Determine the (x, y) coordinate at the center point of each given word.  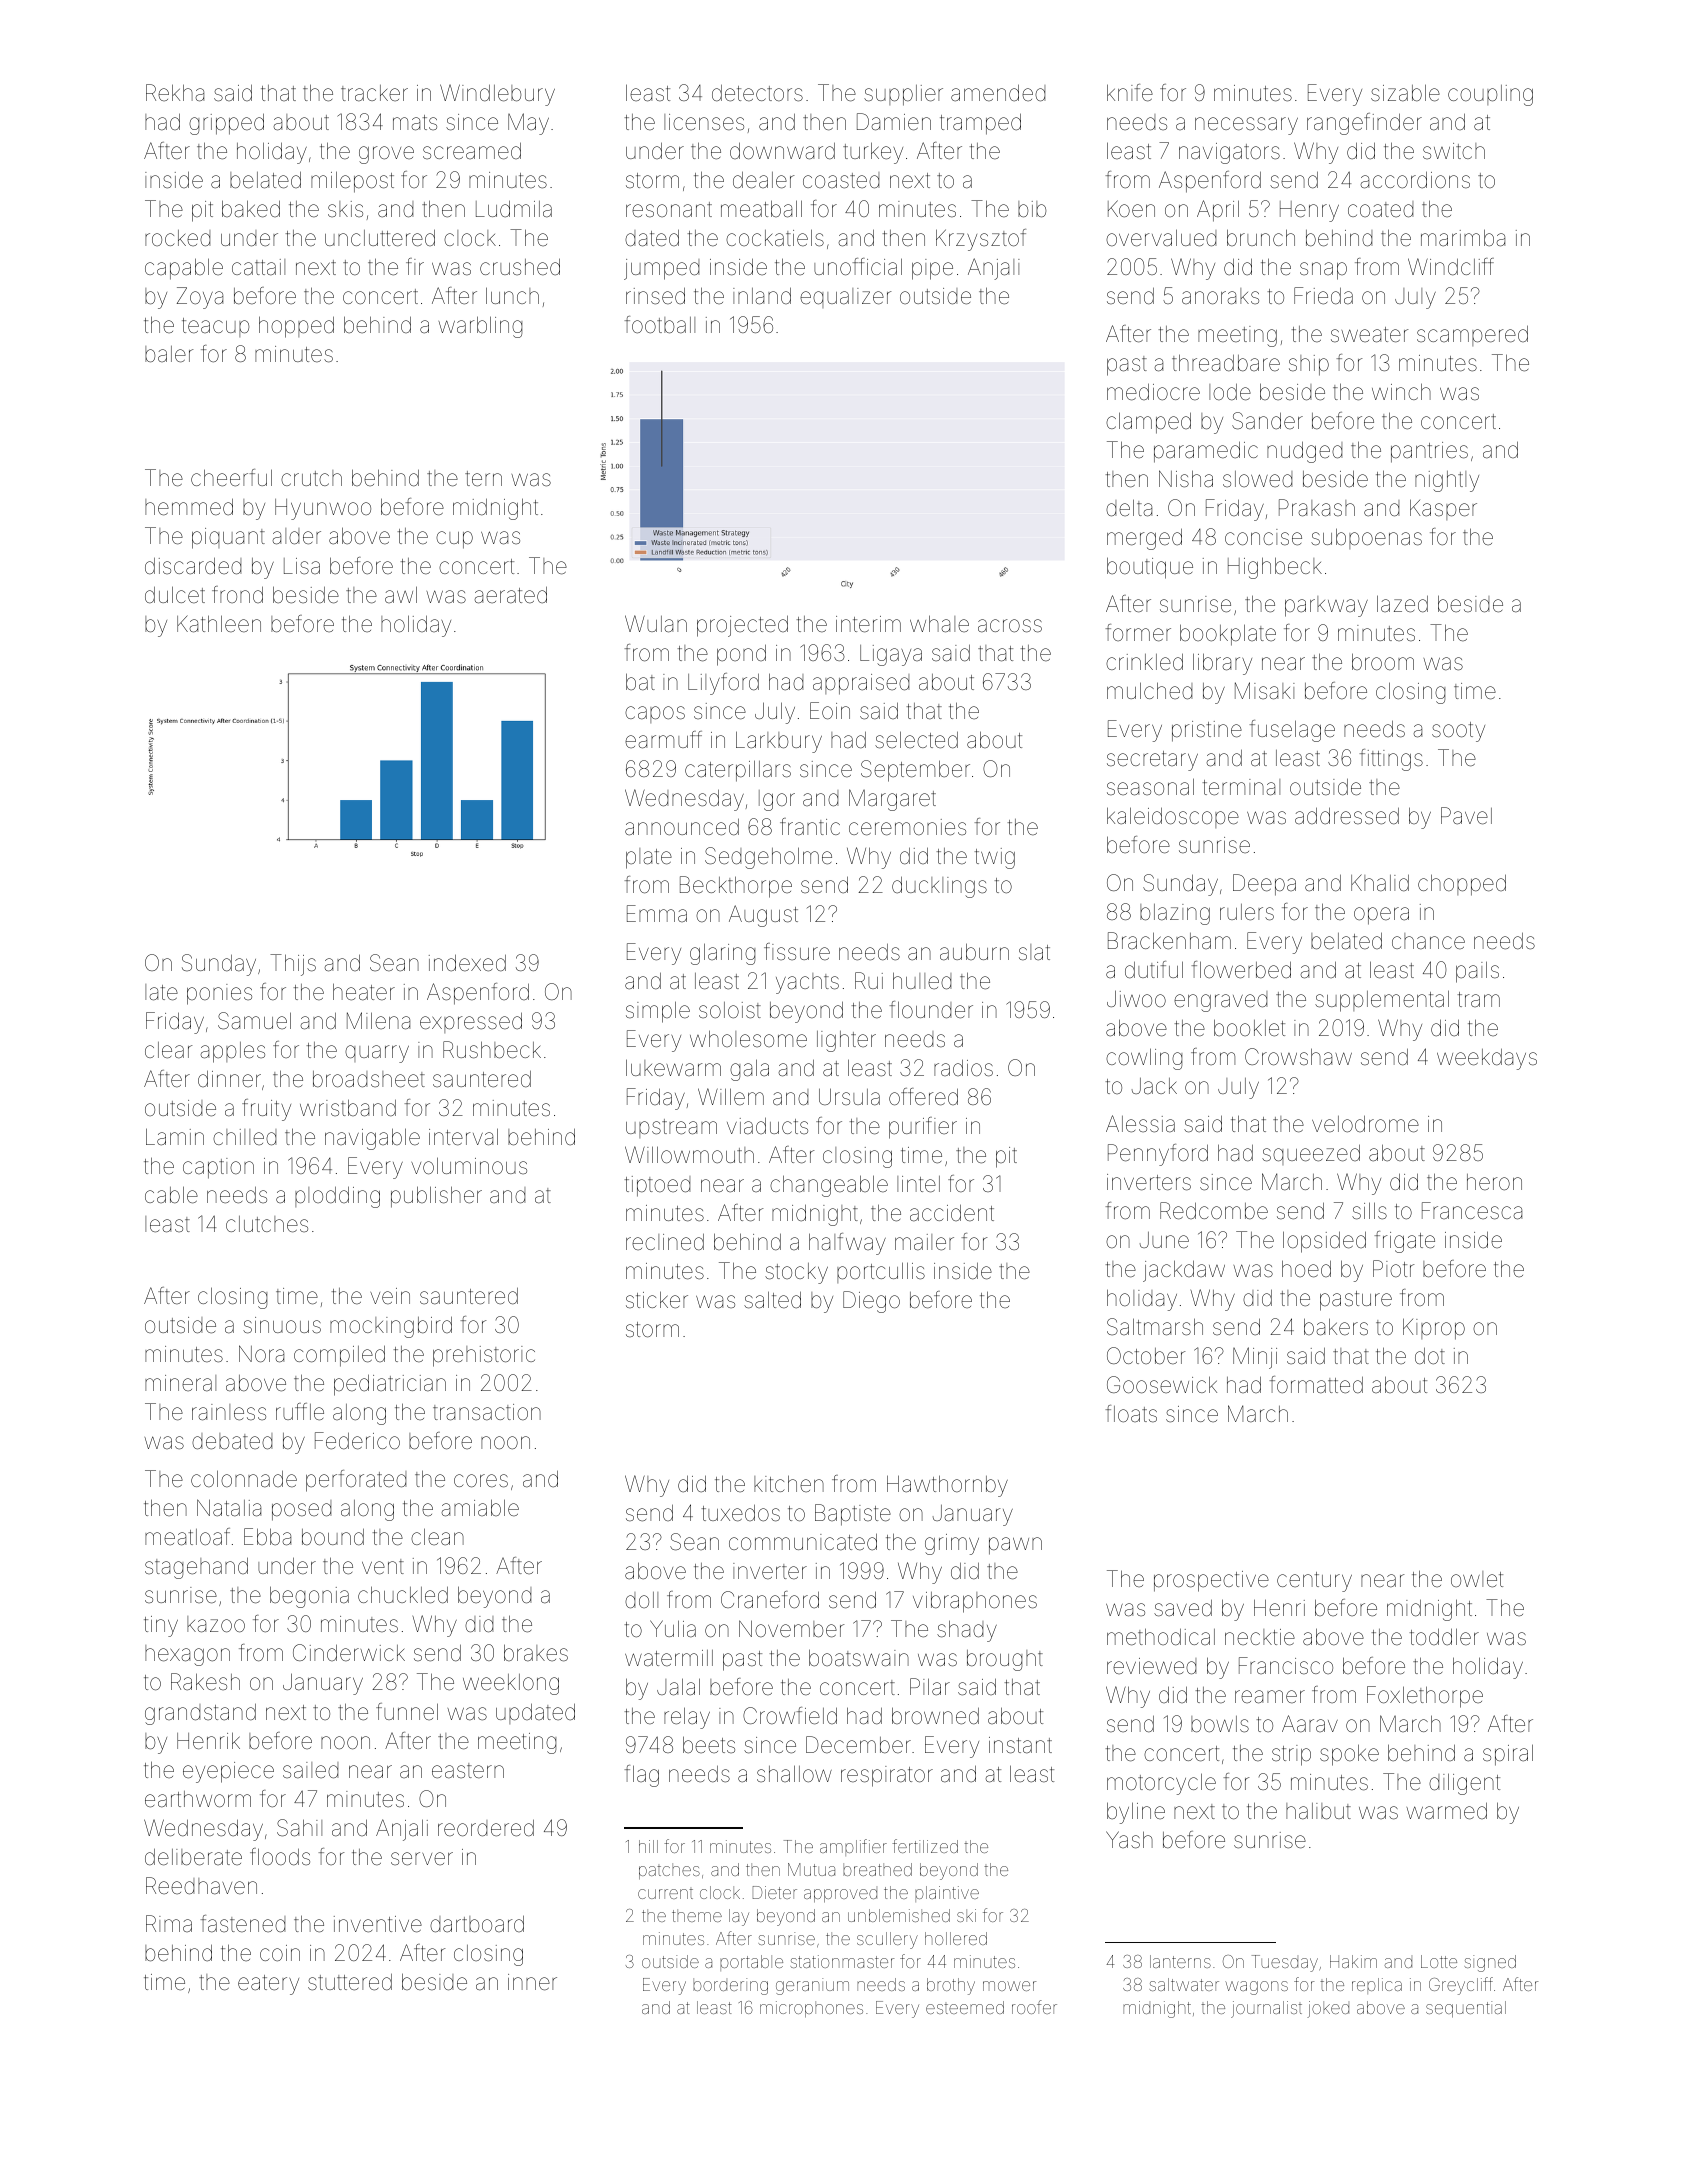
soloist (730, 1010)
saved (1183, 1608)
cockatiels (775, 238)
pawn (1015, 1546)
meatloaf (187, 1537)
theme (697, 1915)
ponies (219, 994)
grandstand (200, 1714)
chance (1428, 941)
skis (345, 209)
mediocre (1153, 392)
